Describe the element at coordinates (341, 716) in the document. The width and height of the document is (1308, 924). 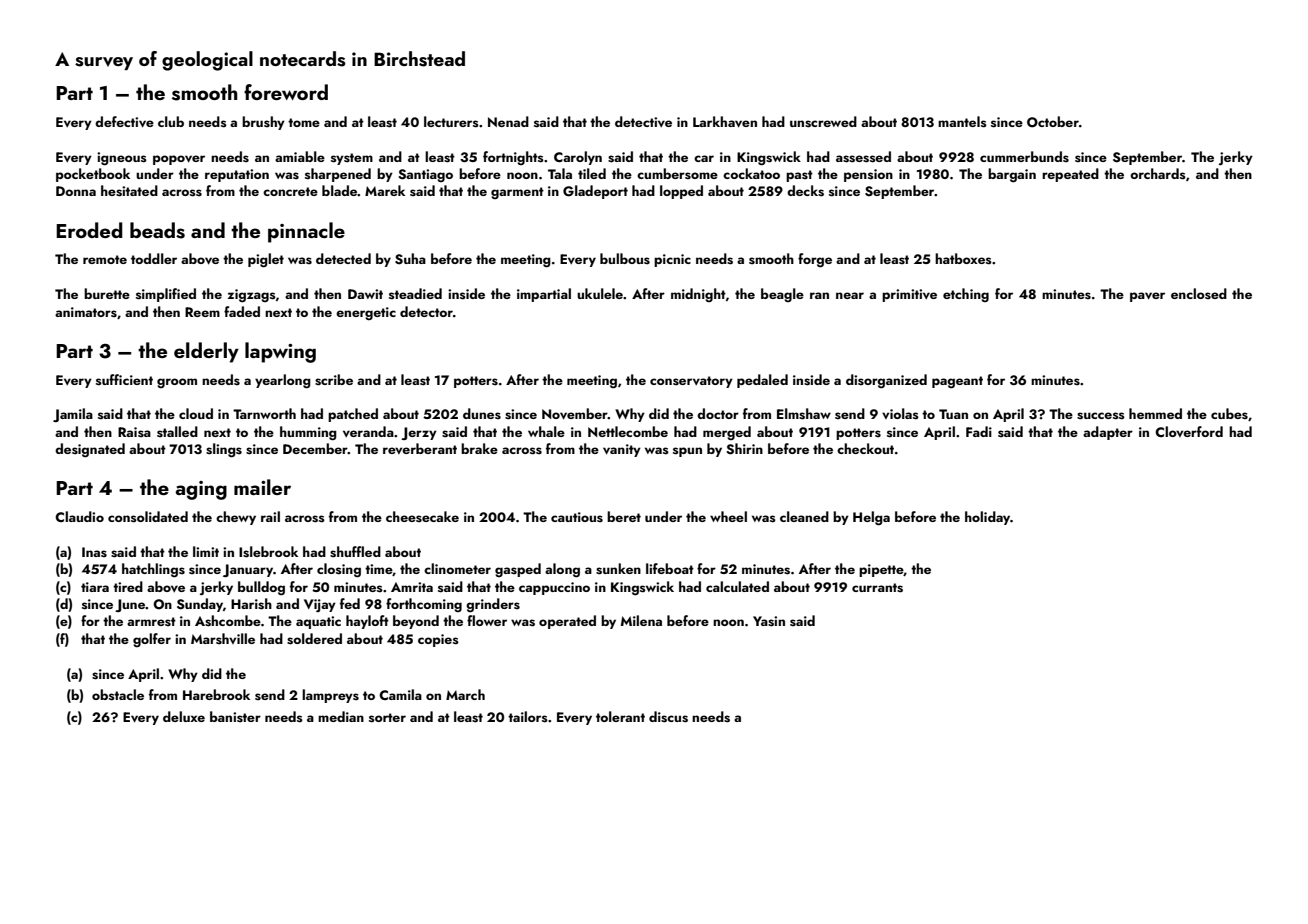
I see `median` at that location.
